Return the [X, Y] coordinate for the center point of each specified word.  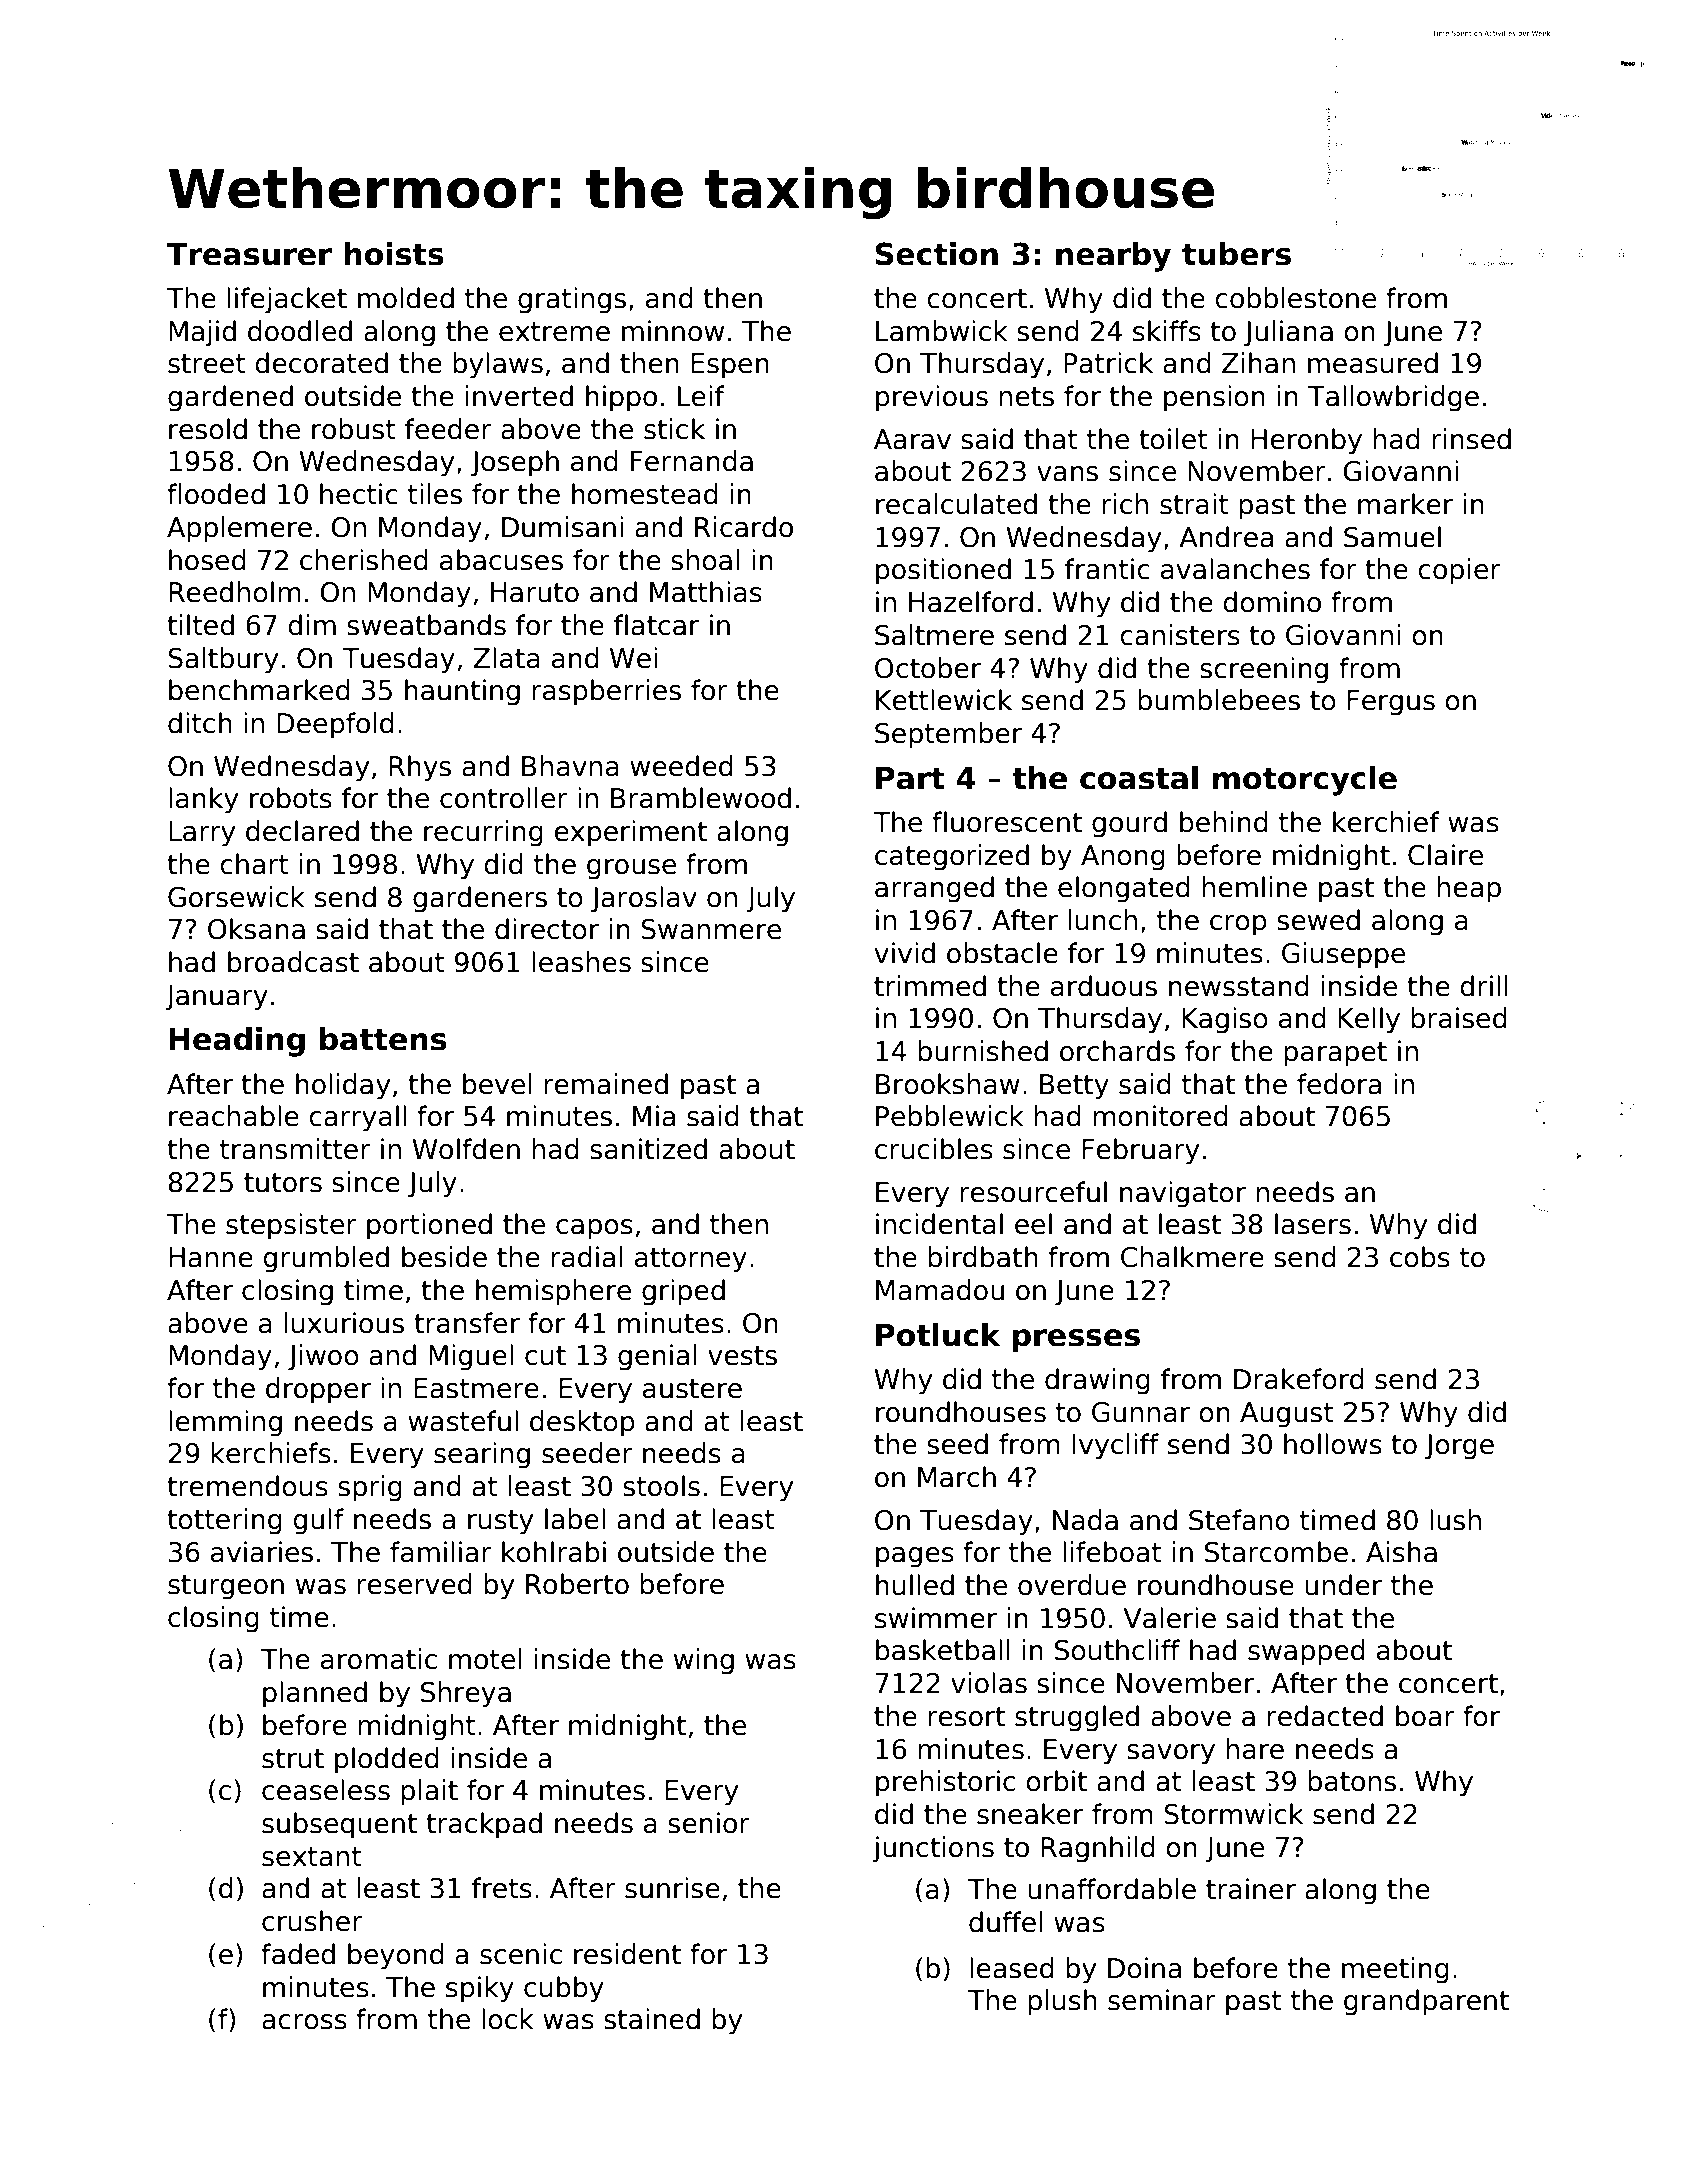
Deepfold [335, 725]
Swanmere [711, 929]
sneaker [1030, 1814]
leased [1012, 1968]
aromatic [379, 1659]
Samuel [1392, 537]
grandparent [1426, 2002]
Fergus [1391, 703]
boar [1425, 1716]
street [207, 364]
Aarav [912, 439]
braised [1459, 1018]
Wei [633, 658]
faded [298, 1954]
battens [383, 1039]
